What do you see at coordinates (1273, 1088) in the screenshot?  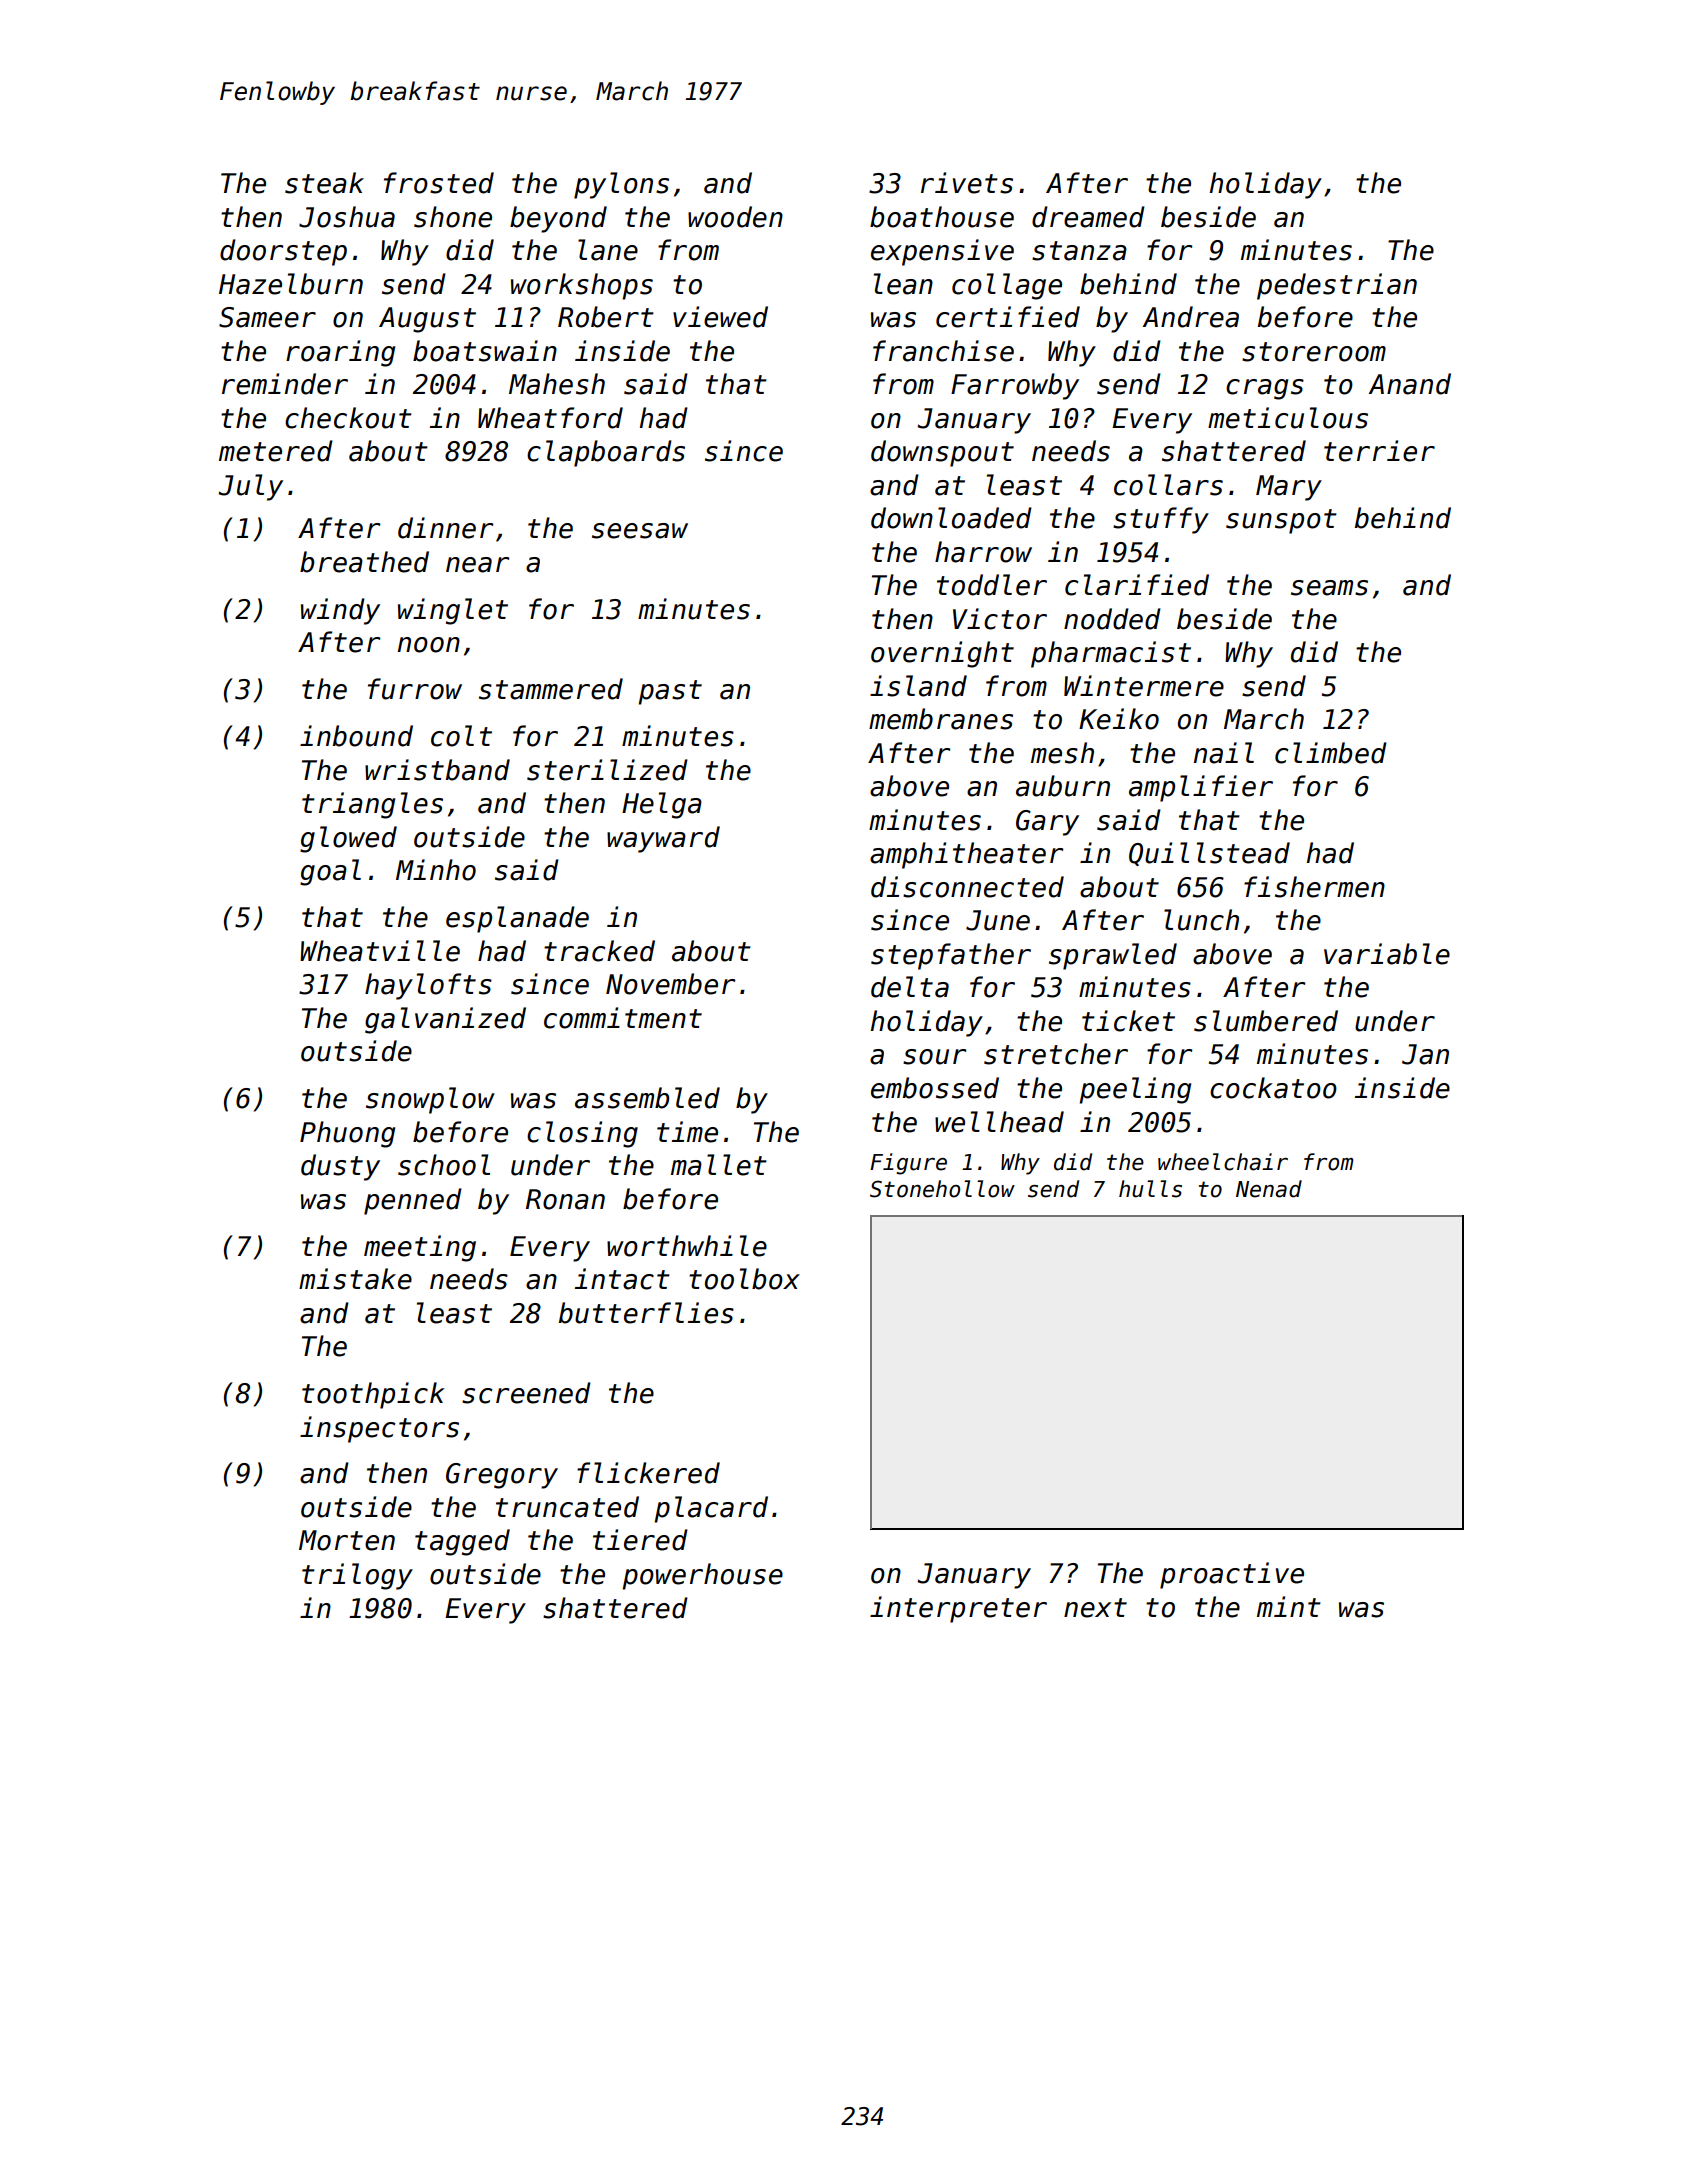 I see `cockatoo` at bounding box center [1273, 1088].
